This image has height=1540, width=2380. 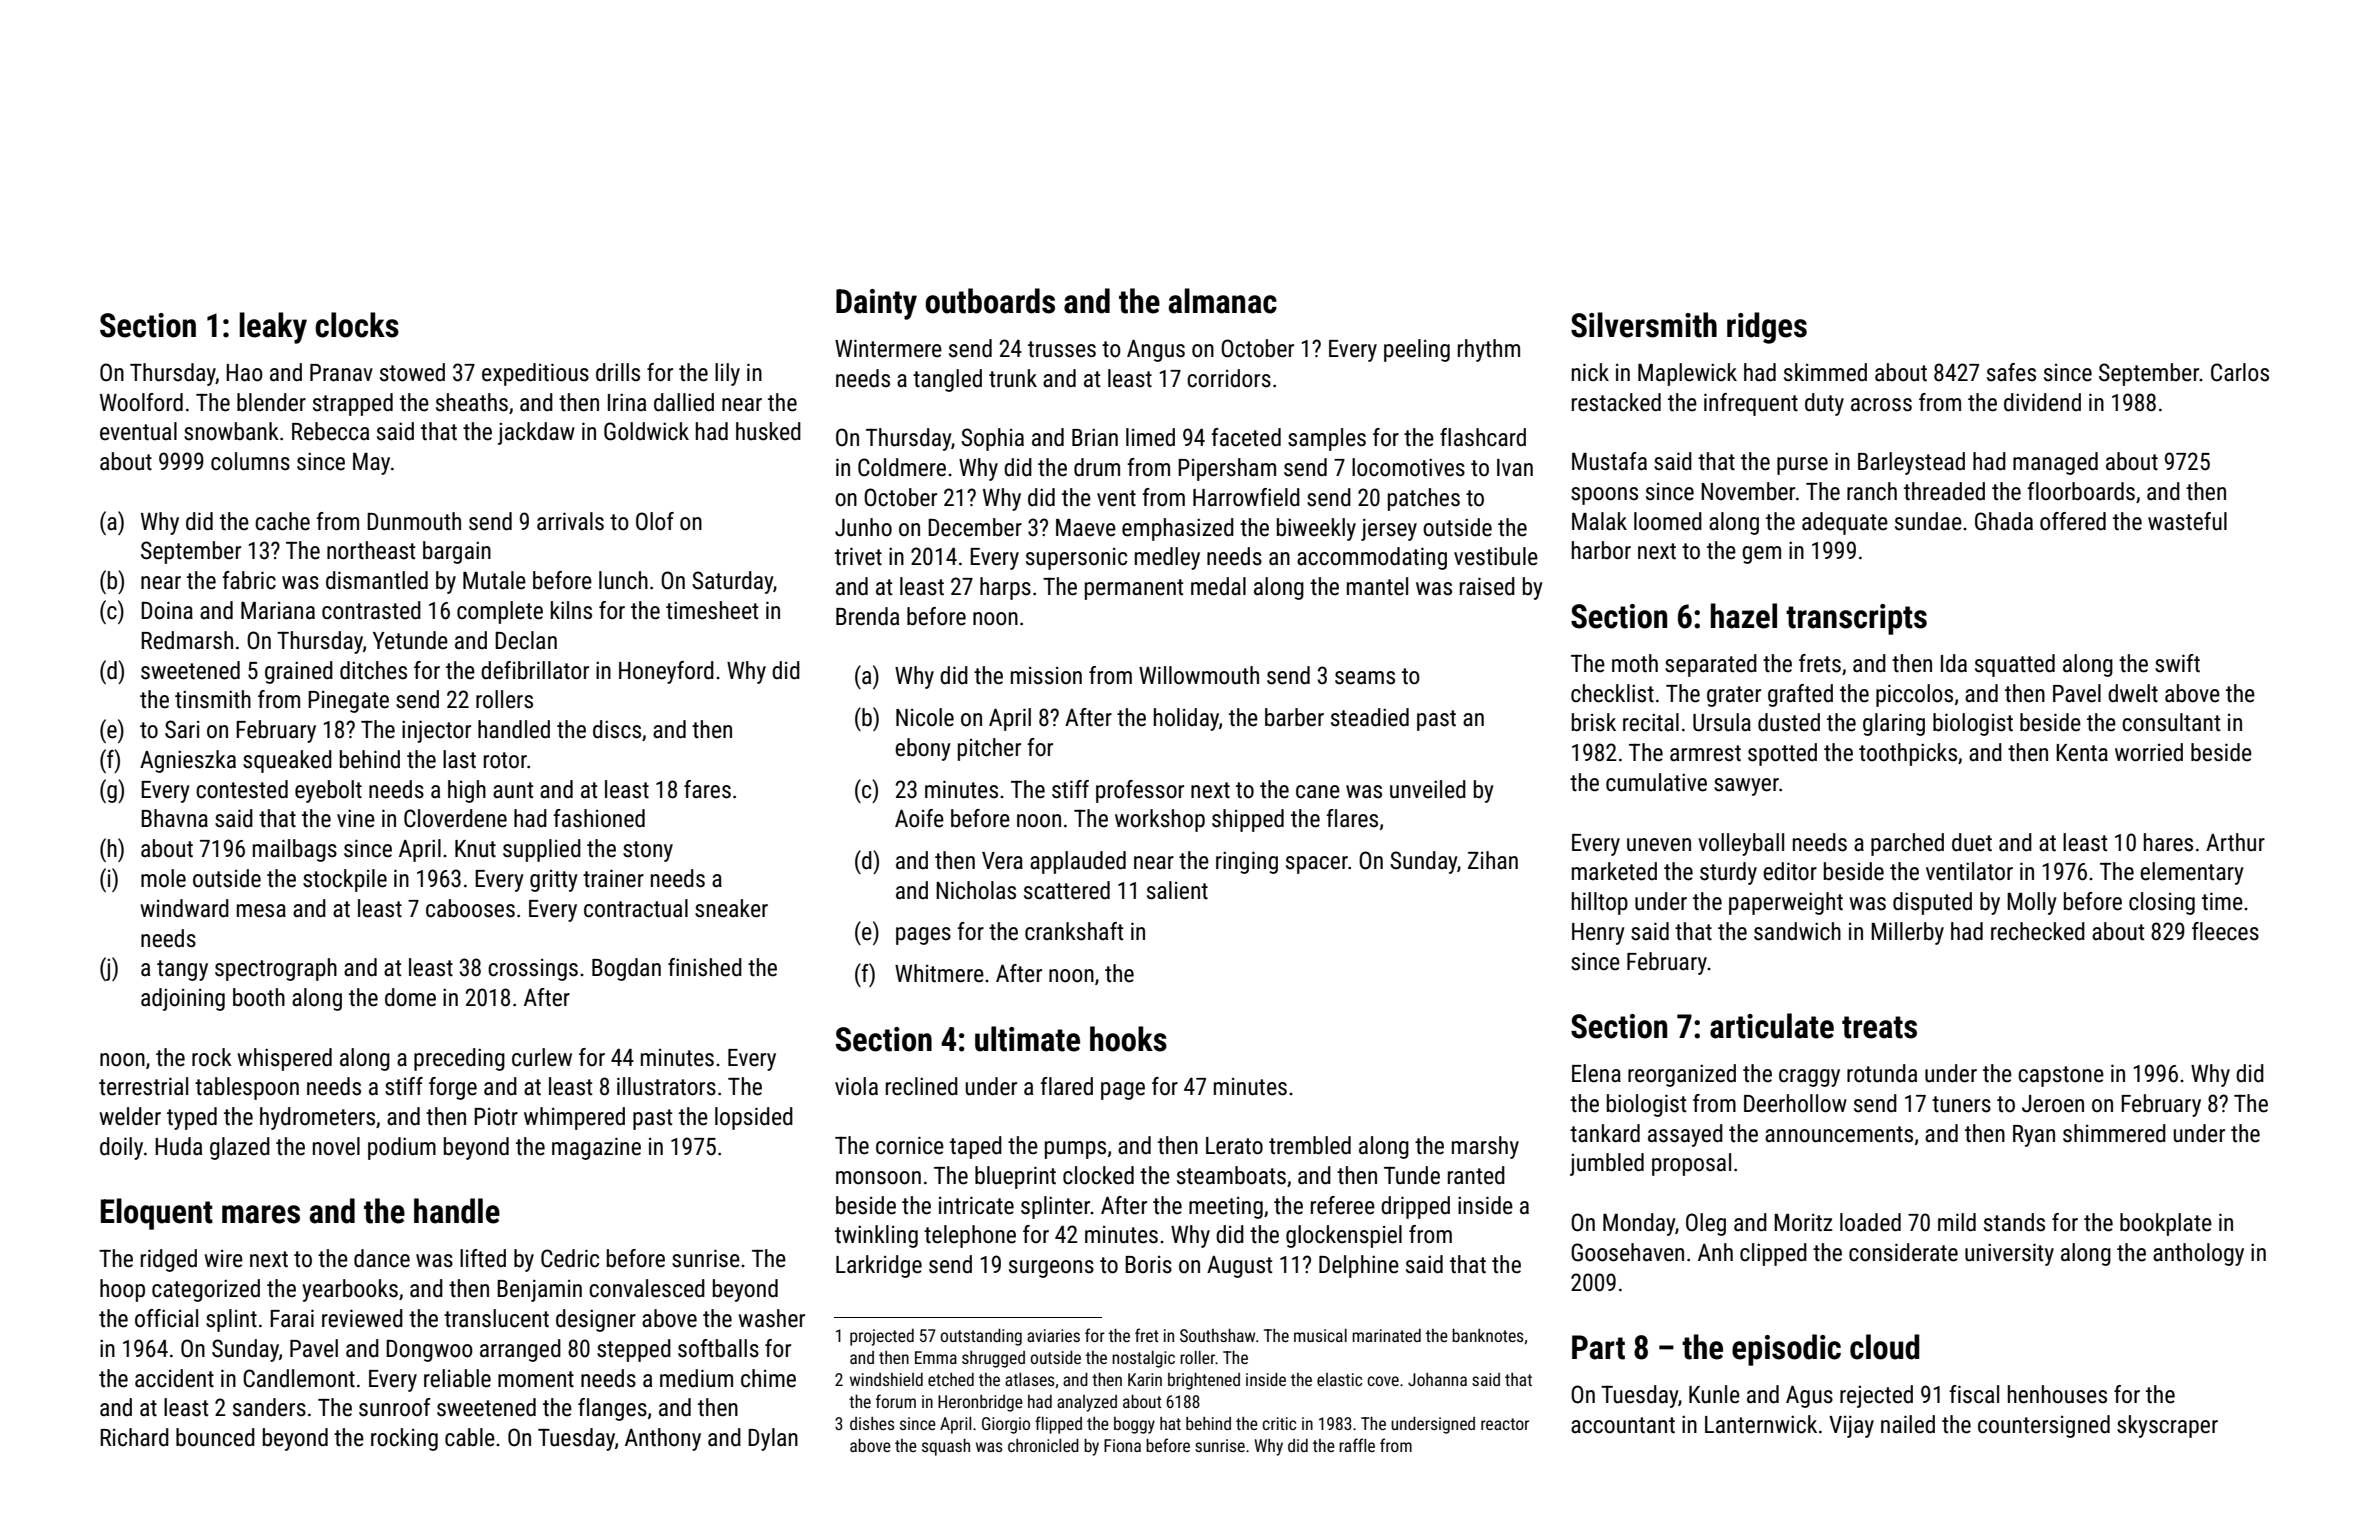 I want to click on arrivals, so click(x=570, y=521).
